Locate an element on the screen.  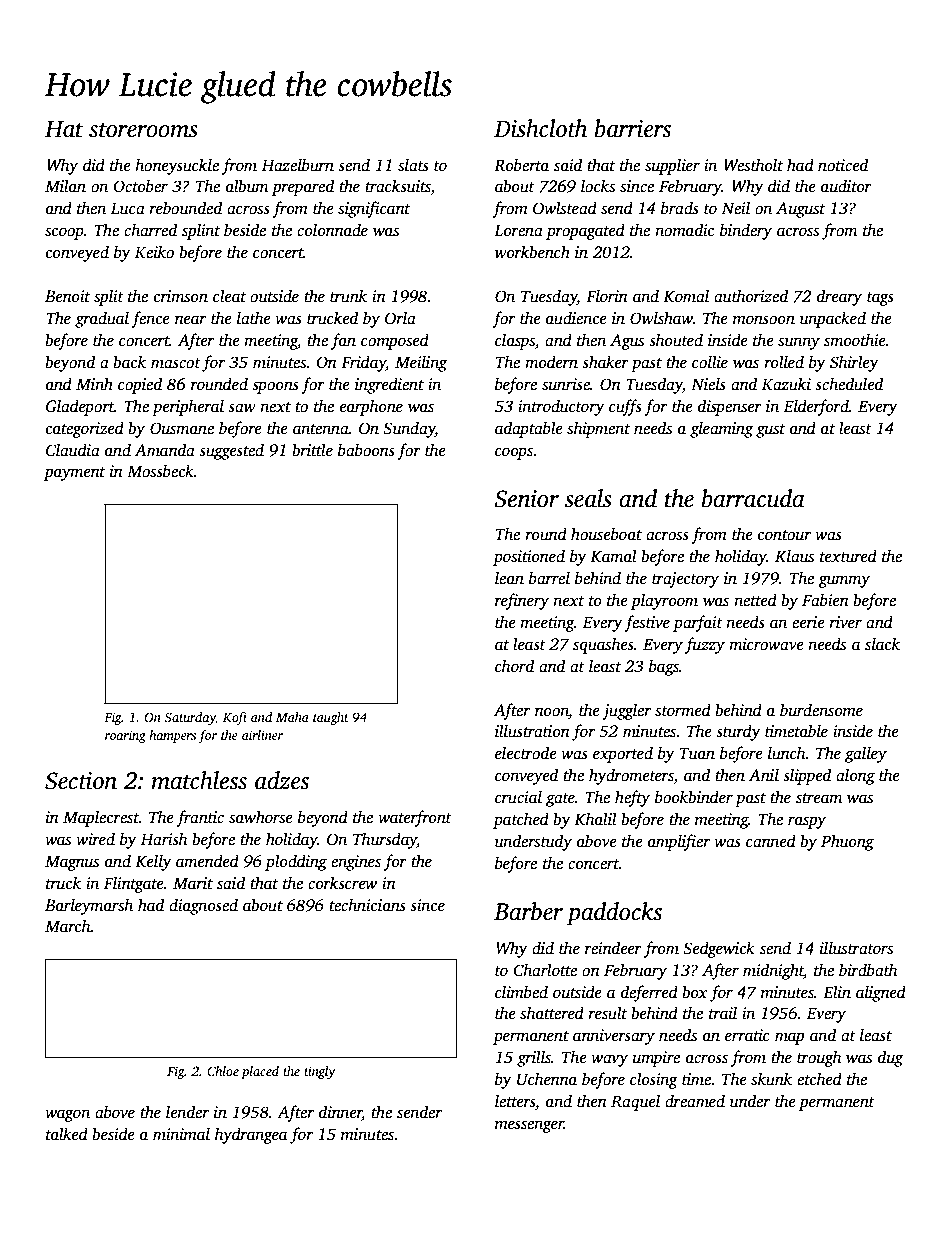
noticed is located at coordinates (843, 165).
